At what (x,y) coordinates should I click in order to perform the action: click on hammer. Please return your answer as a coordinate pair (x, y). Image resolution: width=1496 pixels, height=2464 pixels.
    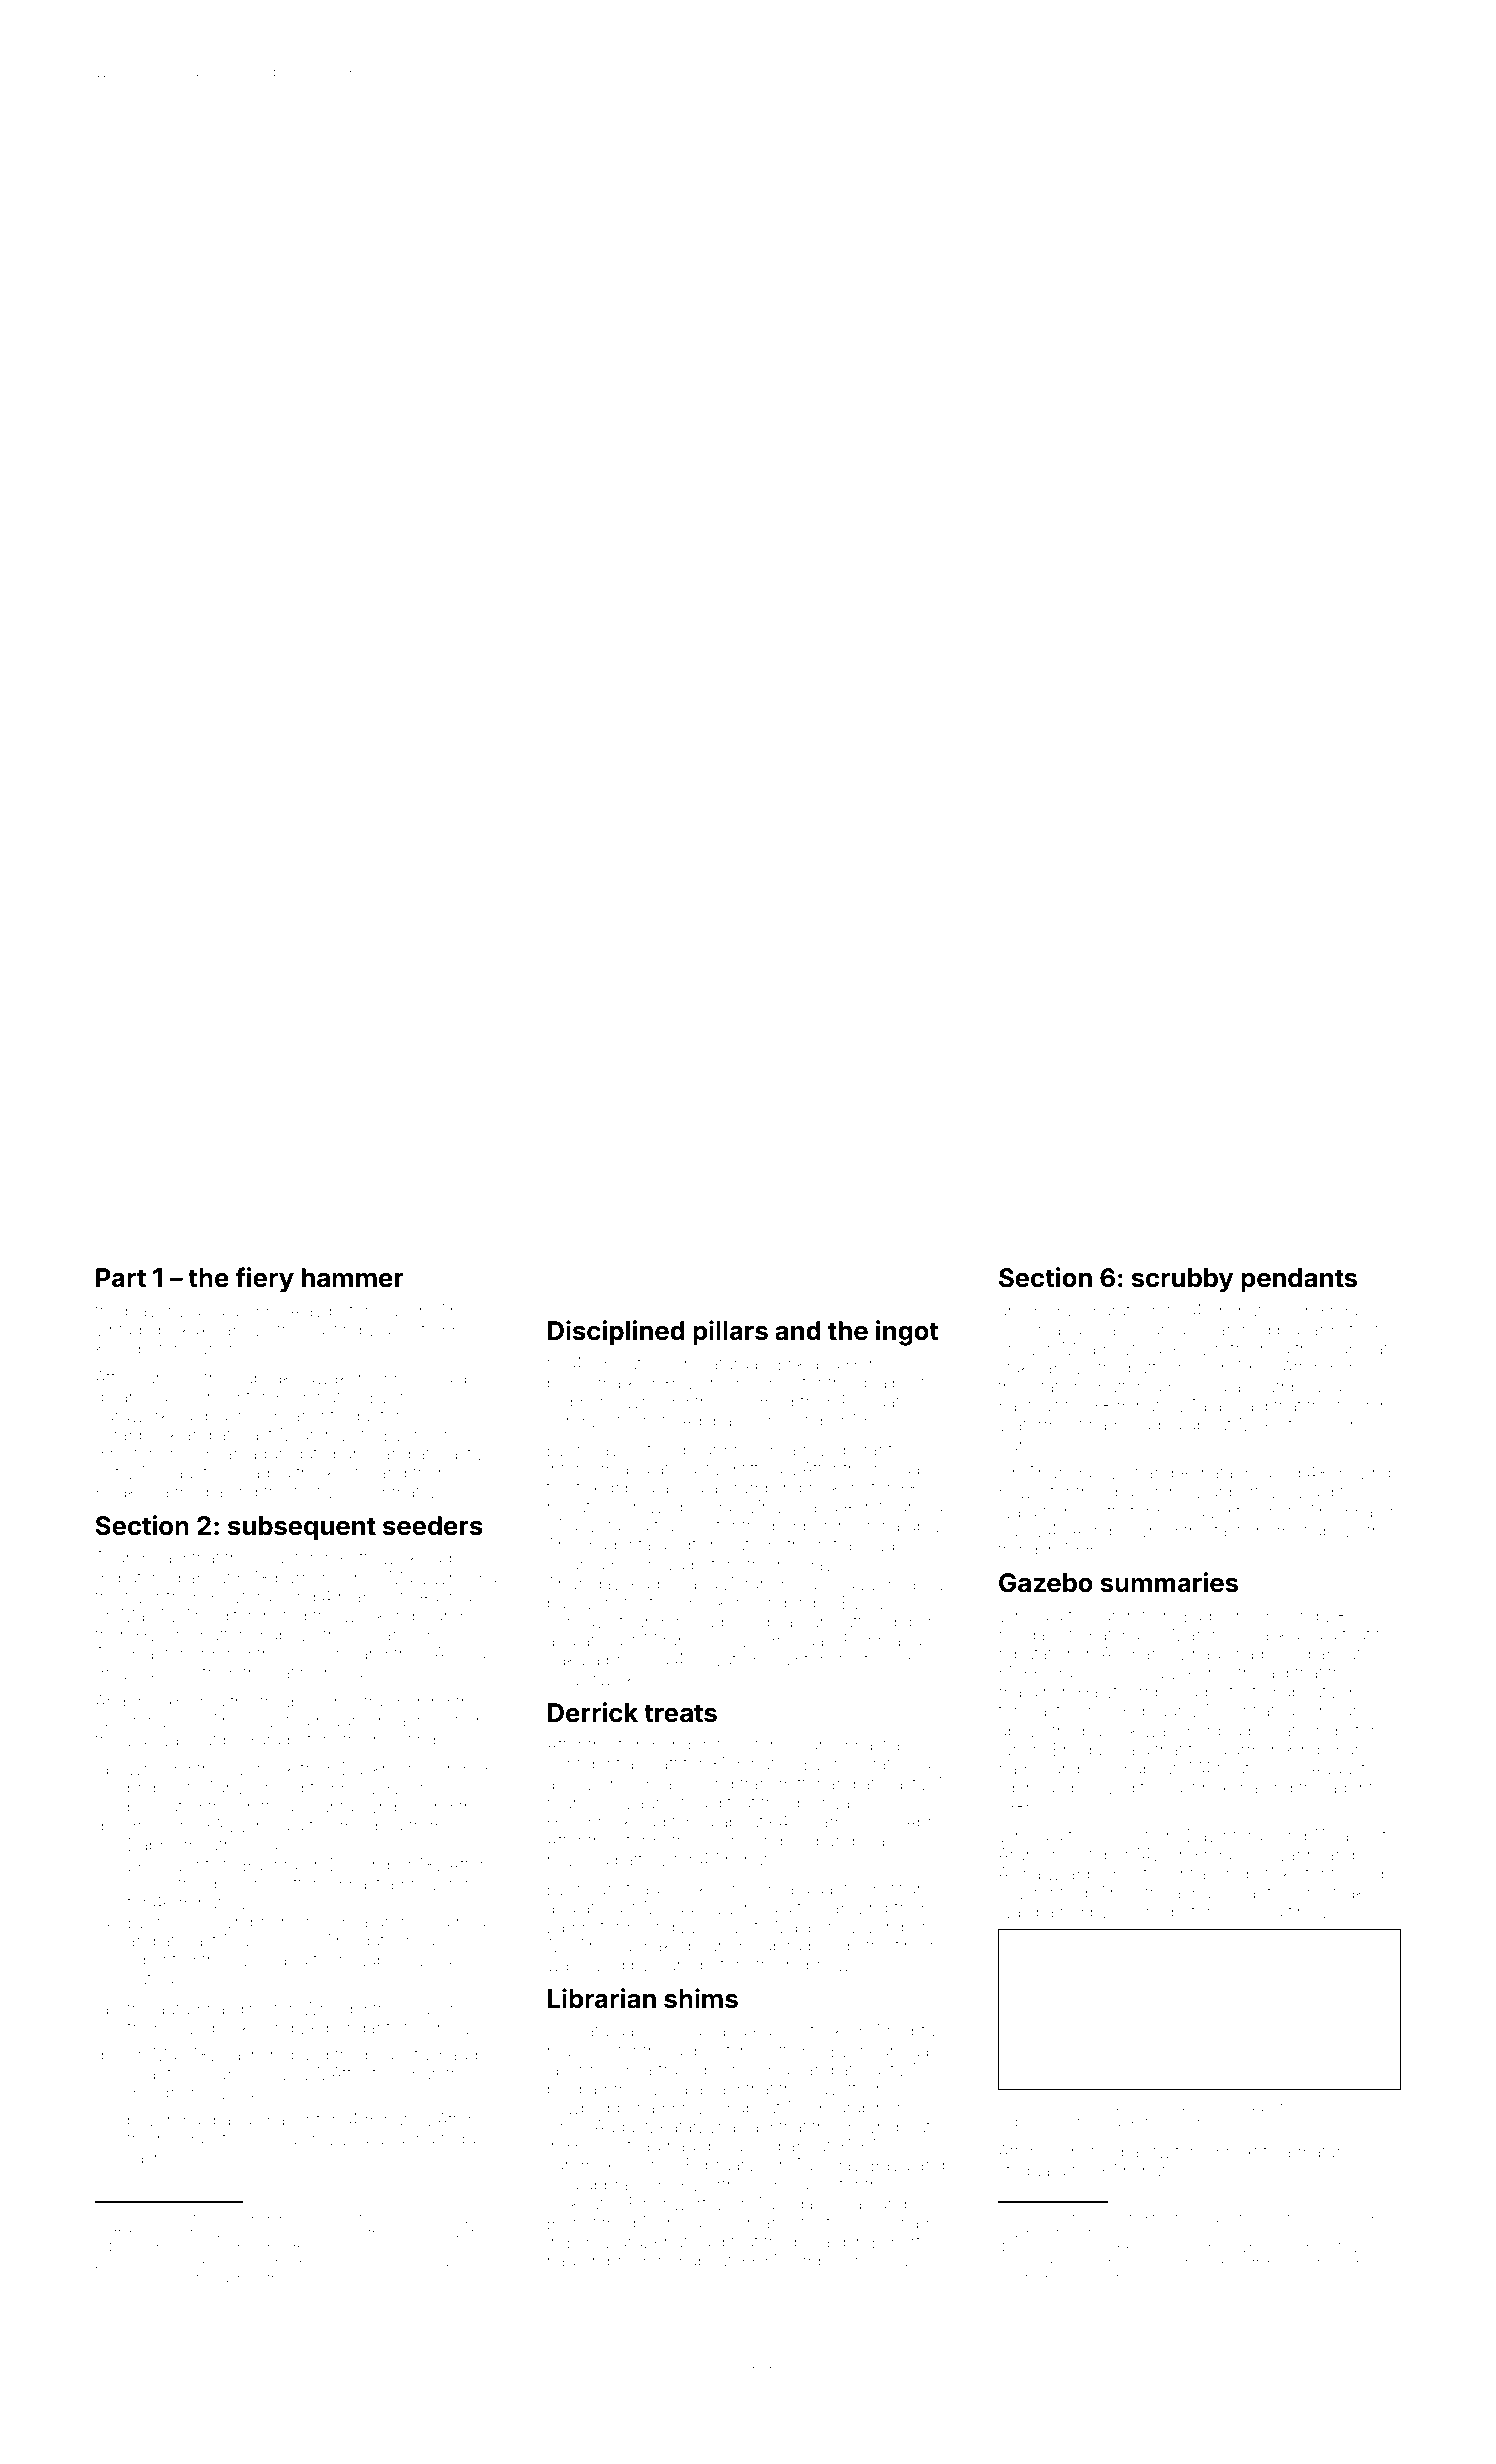
    Looking at the image, I should click on (353, 1278).
